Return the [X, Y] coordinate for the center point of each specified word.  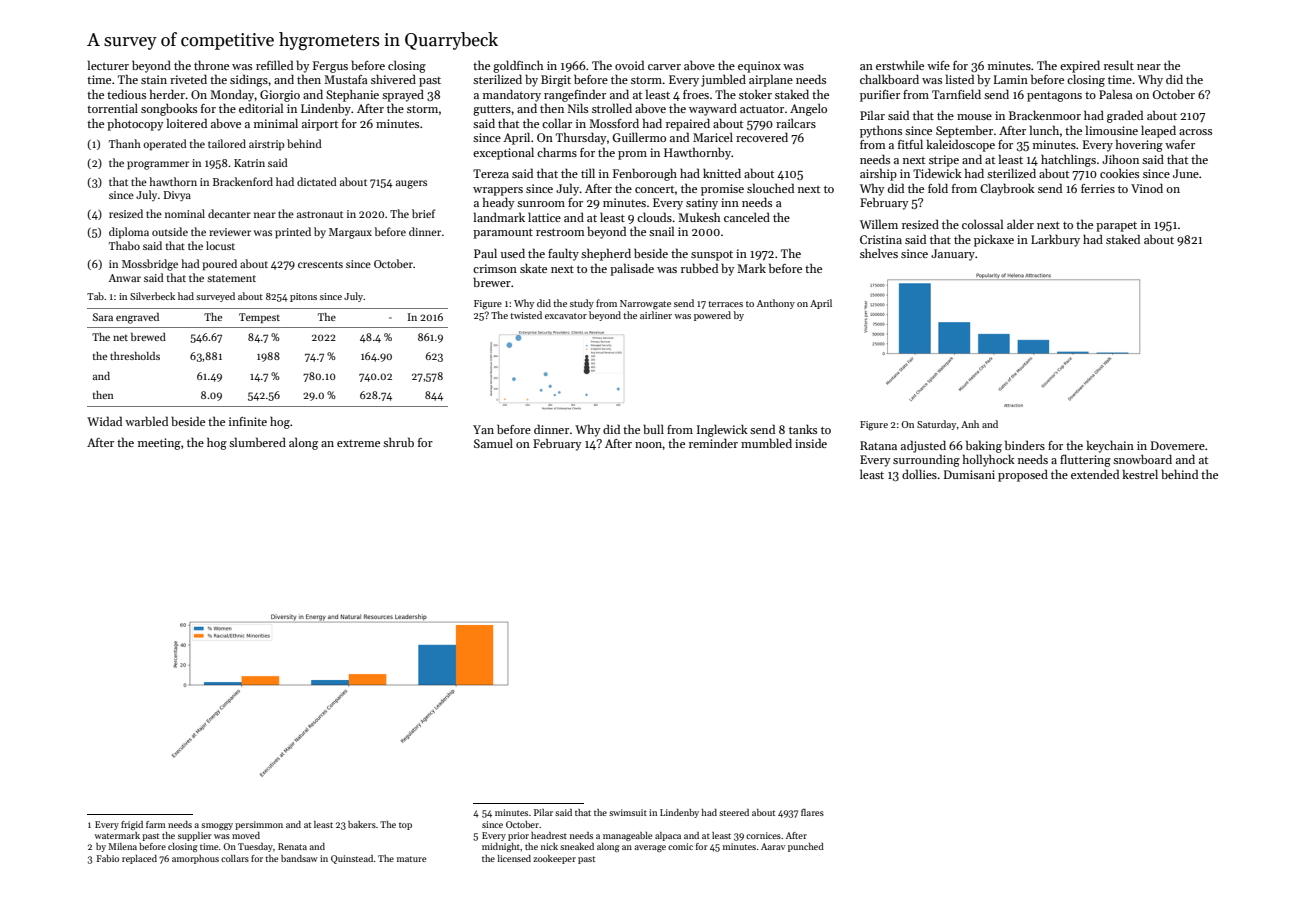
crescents [320, 264]
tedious [126, 94]
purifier [880, 96]
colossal [982, 224]
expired [1080, 66]
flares [812, 812]
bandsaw [299, 858]
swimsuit [628, 812]
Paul [485, 253]
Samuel [493, 443]
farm [156, 824]
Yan [483, 429]
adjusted [923, 446]
